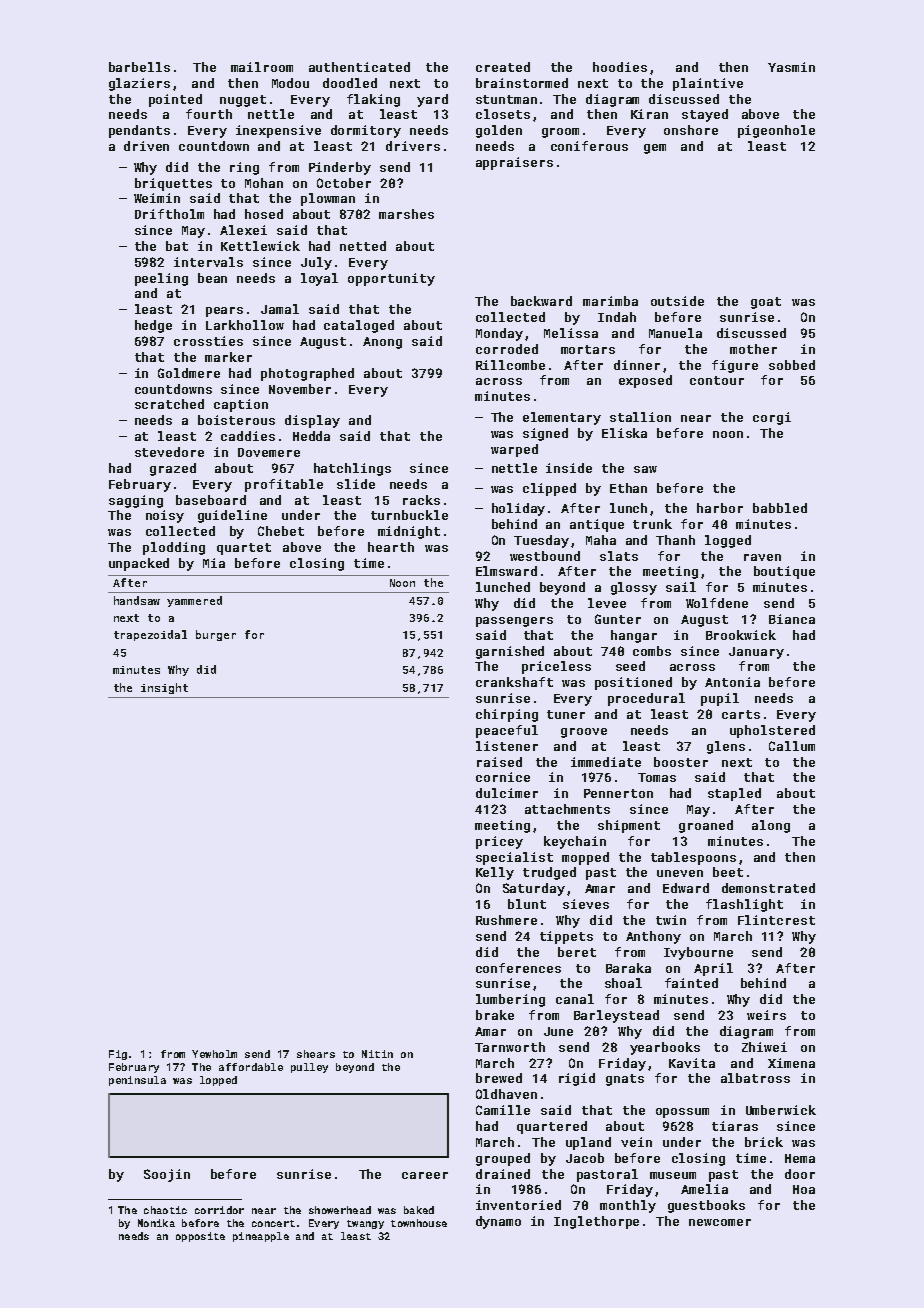 Image resolution: width=924 pixels, height=1308 pixels. What do you see at coordinates (735, 1126) in the screenshot?
I see `tiaras` at bounding box center [735, 1126].
